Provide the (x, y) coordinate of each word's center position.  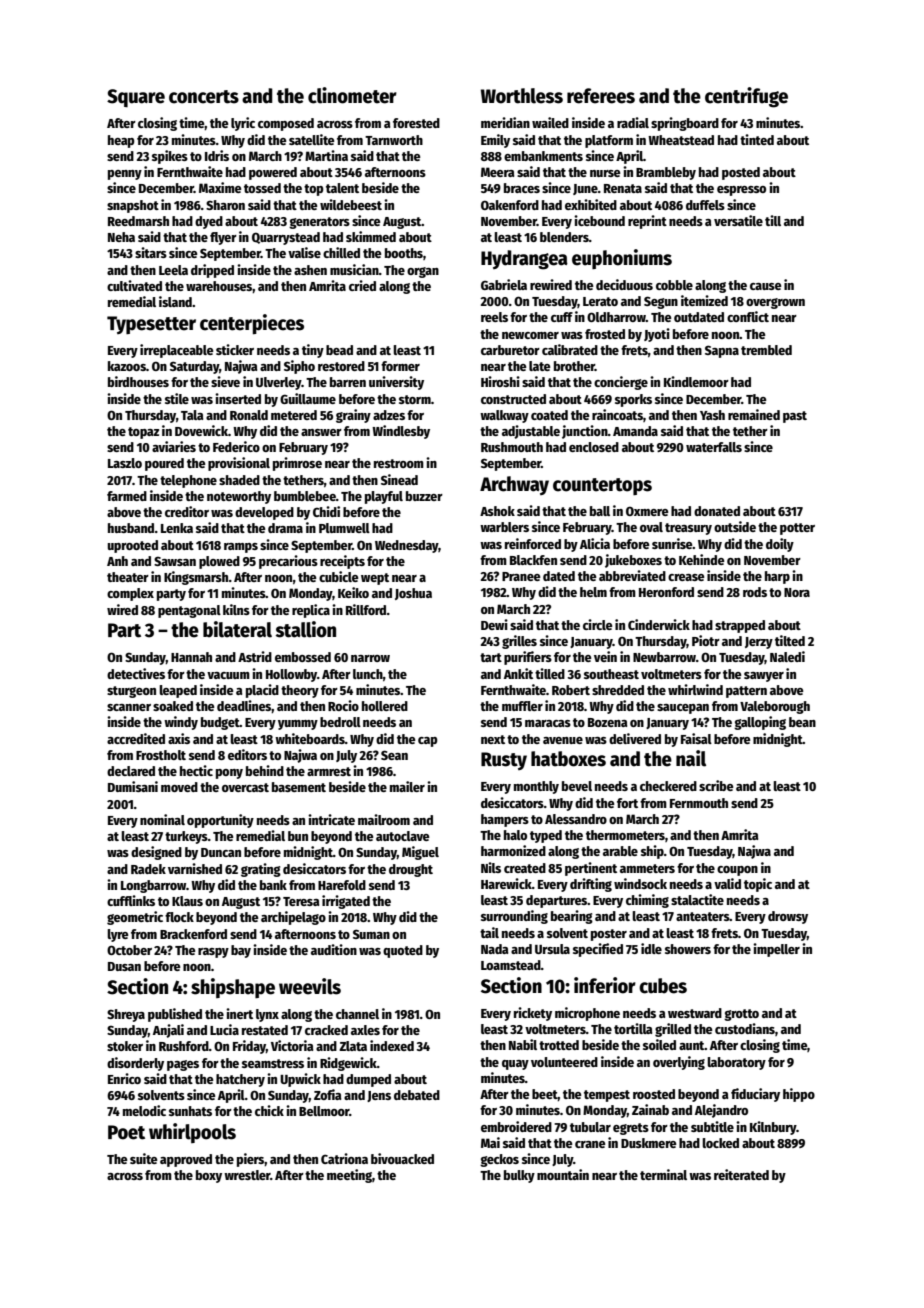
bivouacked (402, 1158)
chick (269, 1110)
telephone (188, 481)
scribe (716, 785)
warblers (504, 527)
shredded (618, 690)
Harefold (342, 885)
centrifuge (746, 97)
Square (136, 98)
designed (156, 853)
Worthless (522, 96)
